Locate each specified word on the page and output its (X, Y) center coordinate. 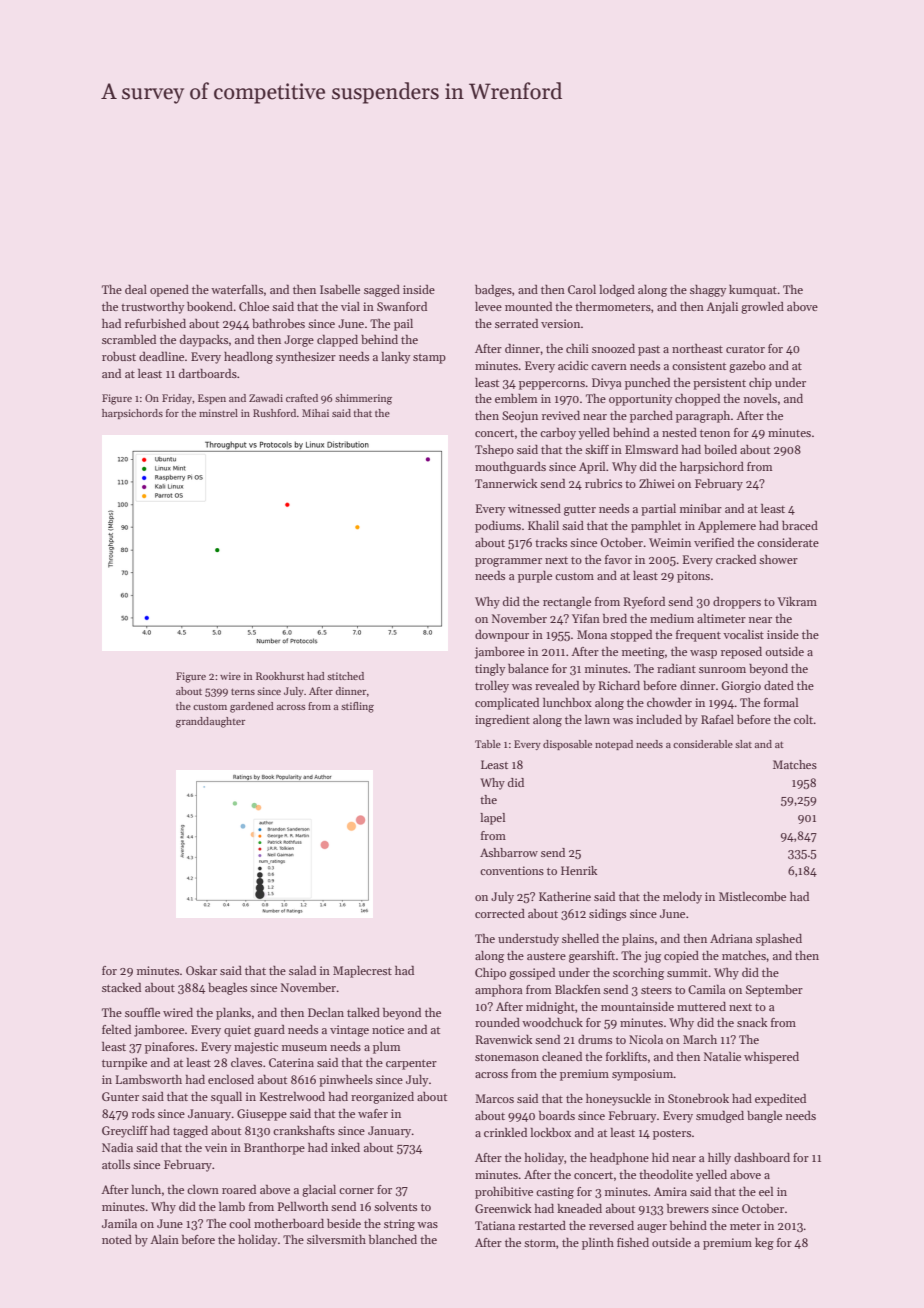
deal (136, 289)
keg (764, 1244)
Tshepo (494, 451)
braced (800, 525)
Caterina (291, 1062)
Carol (582, 289)
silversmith (336, 1239)
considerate (788, 542)
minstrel (218, 413)
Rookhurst (280, 676)
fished (633, 1242)
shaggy (708, 291)
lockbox (551, 1132)
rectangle (567, 603)
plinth (598, 1244)
